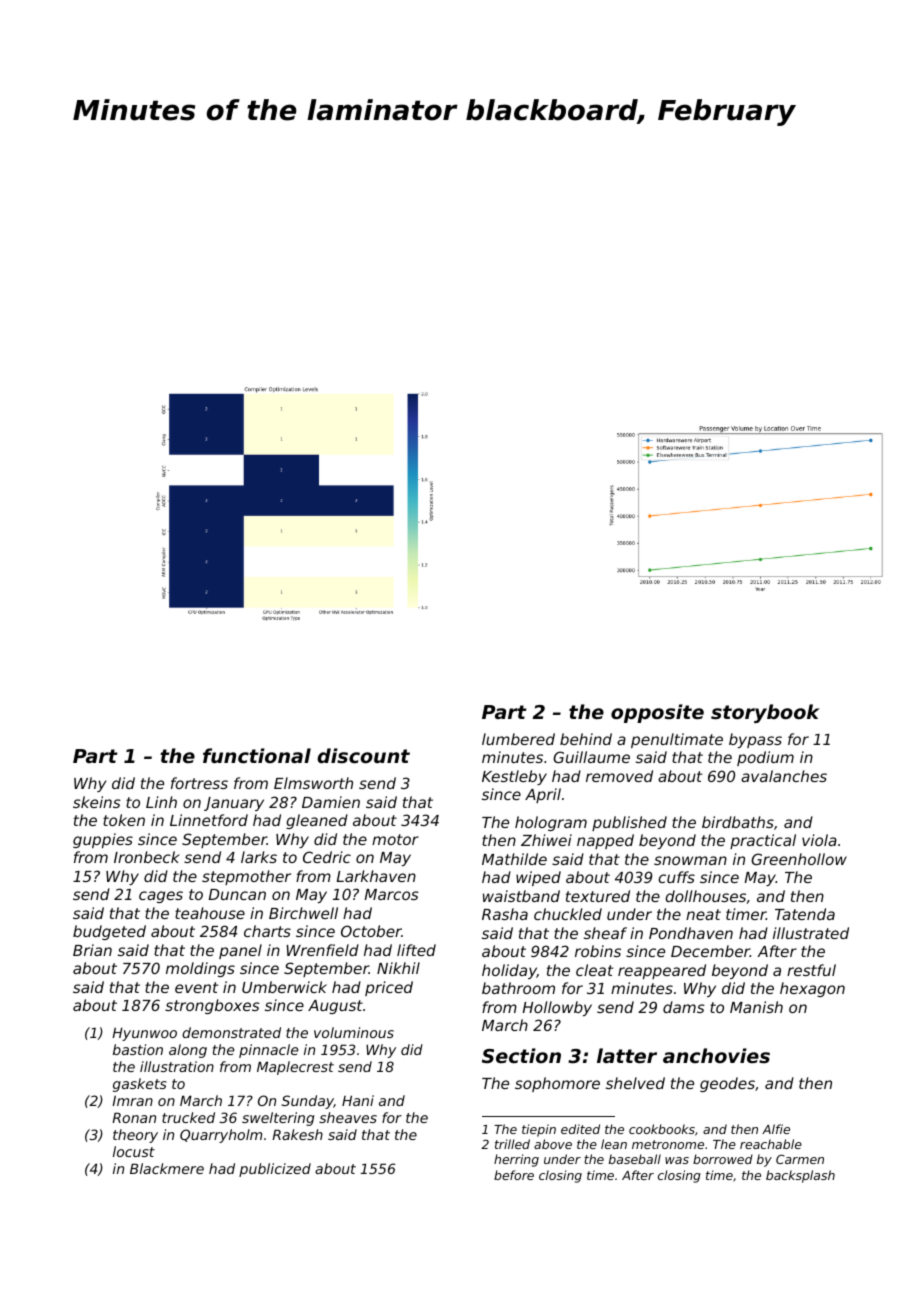 The image size is (924, 1314). I want to click on behind, so click(586, 739).
